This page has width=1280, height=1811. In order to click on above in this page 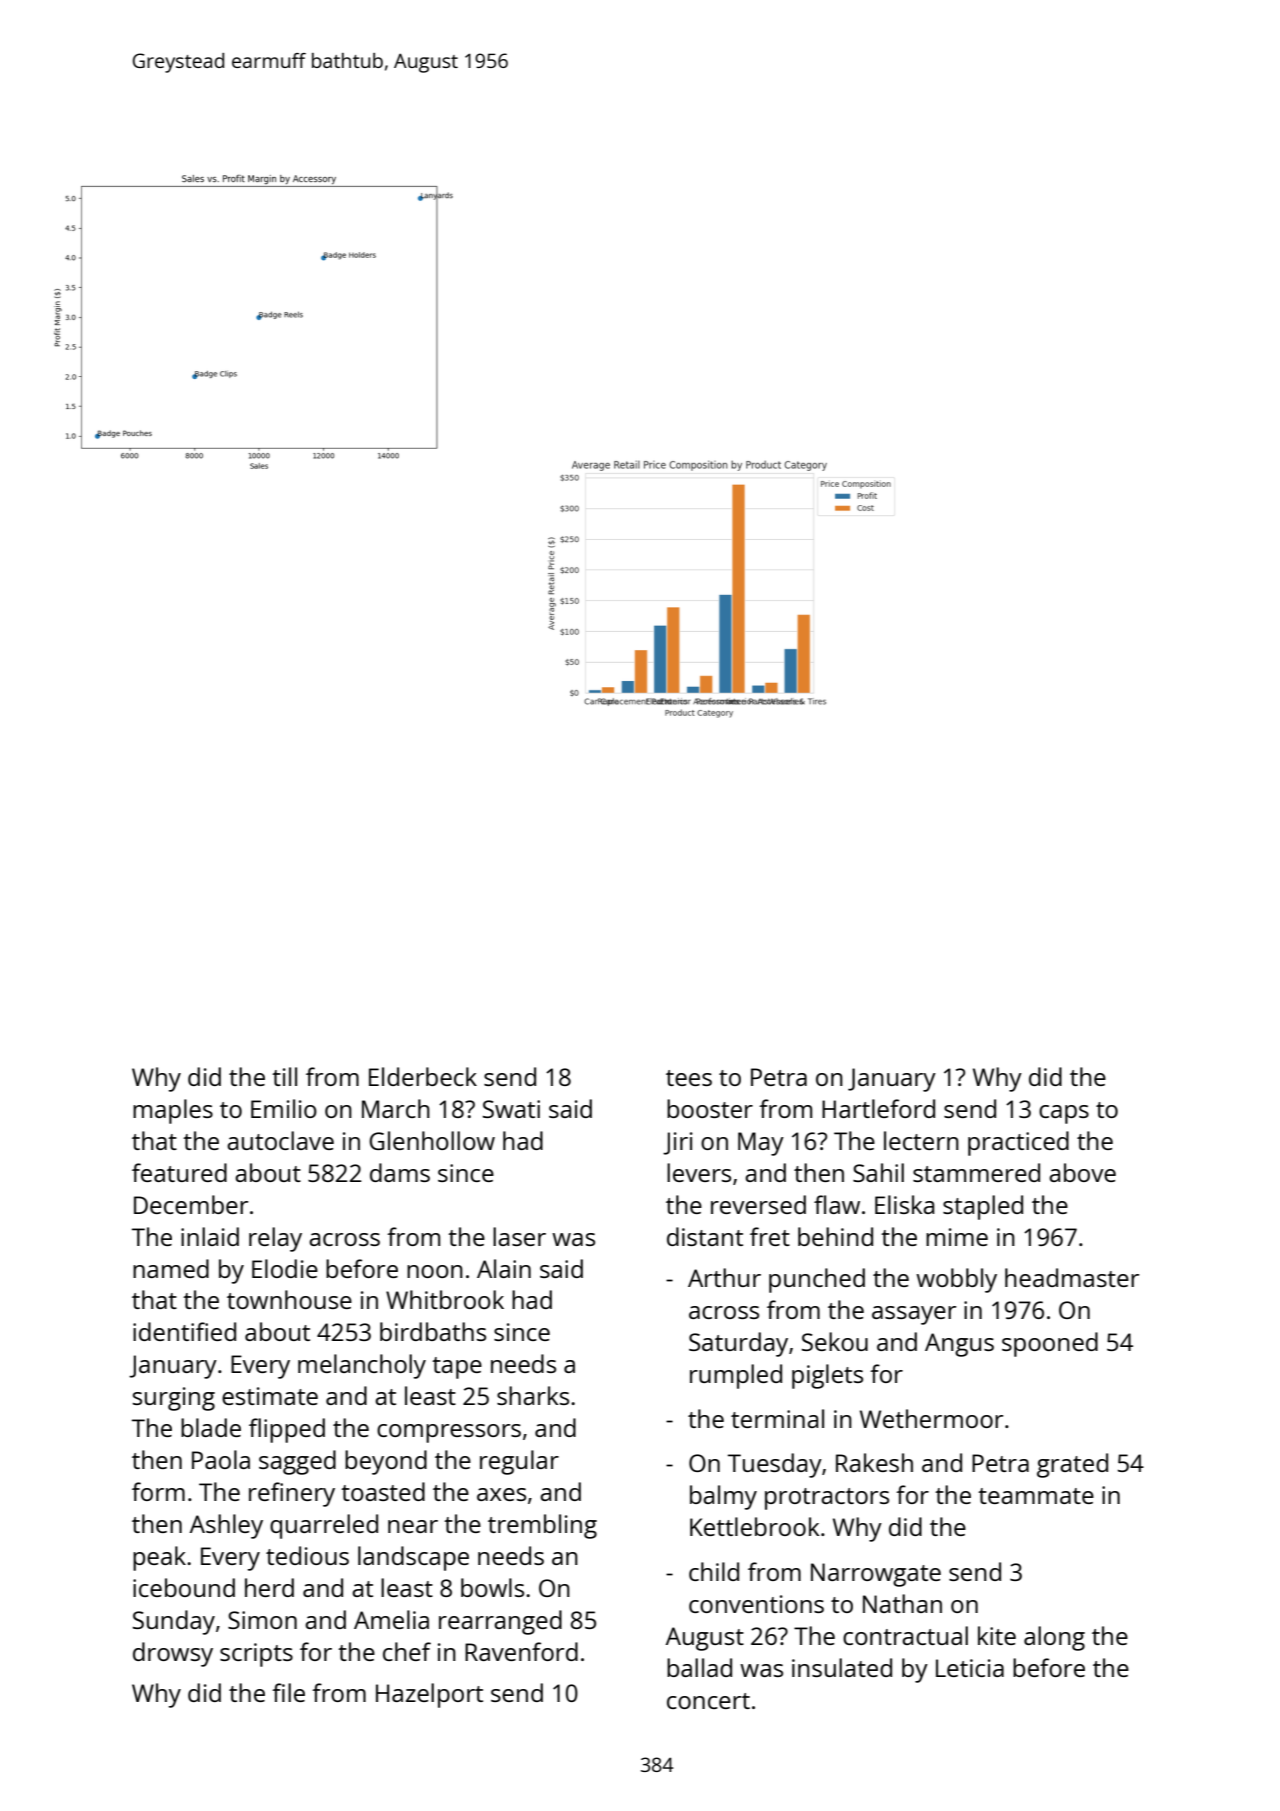, I will do `click(1082, 1172)`.
